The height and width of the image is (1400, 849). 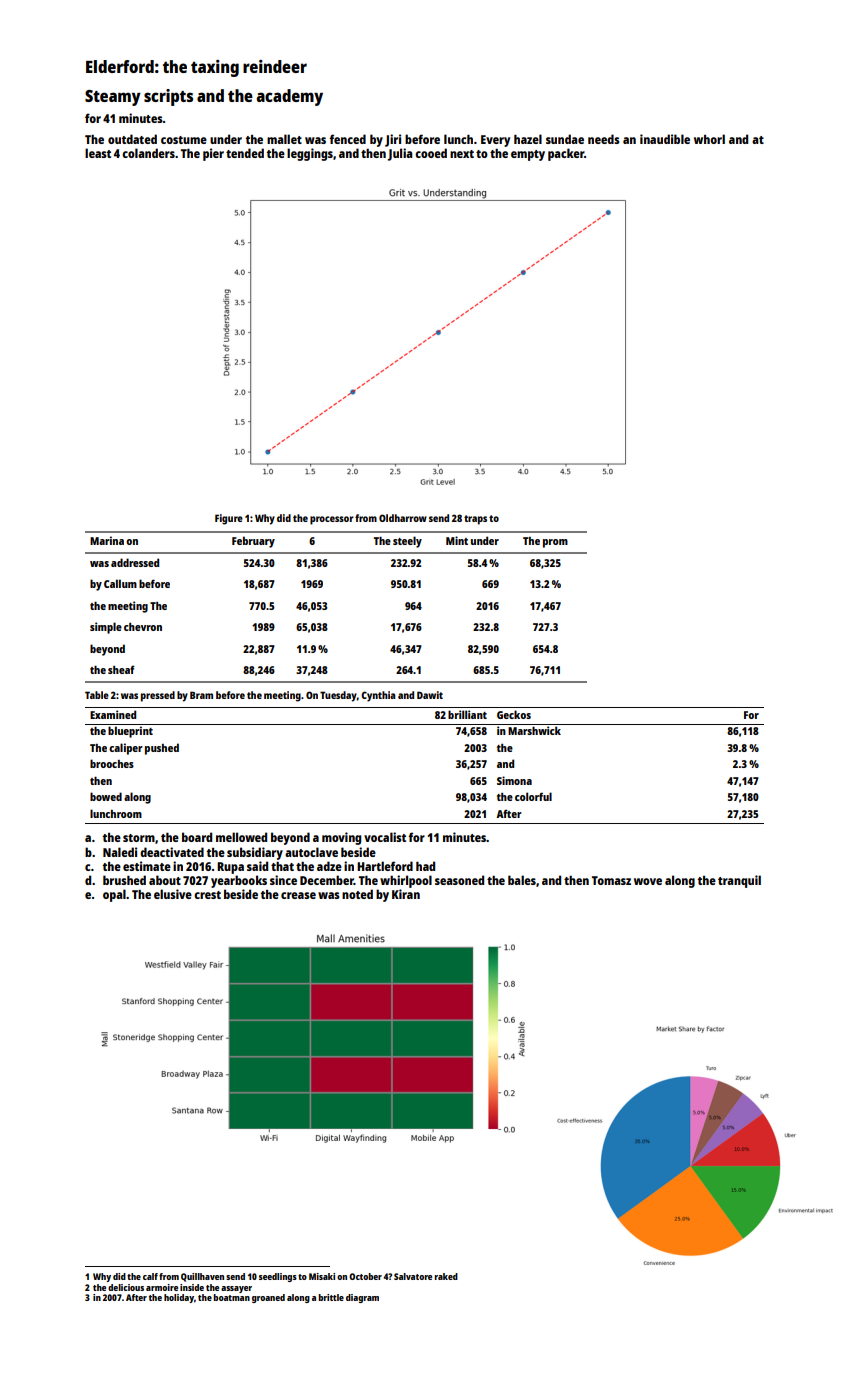 What do you see at coordinates (495, 141) in the image?
I see `Every` at bounding box center [495, 141].
